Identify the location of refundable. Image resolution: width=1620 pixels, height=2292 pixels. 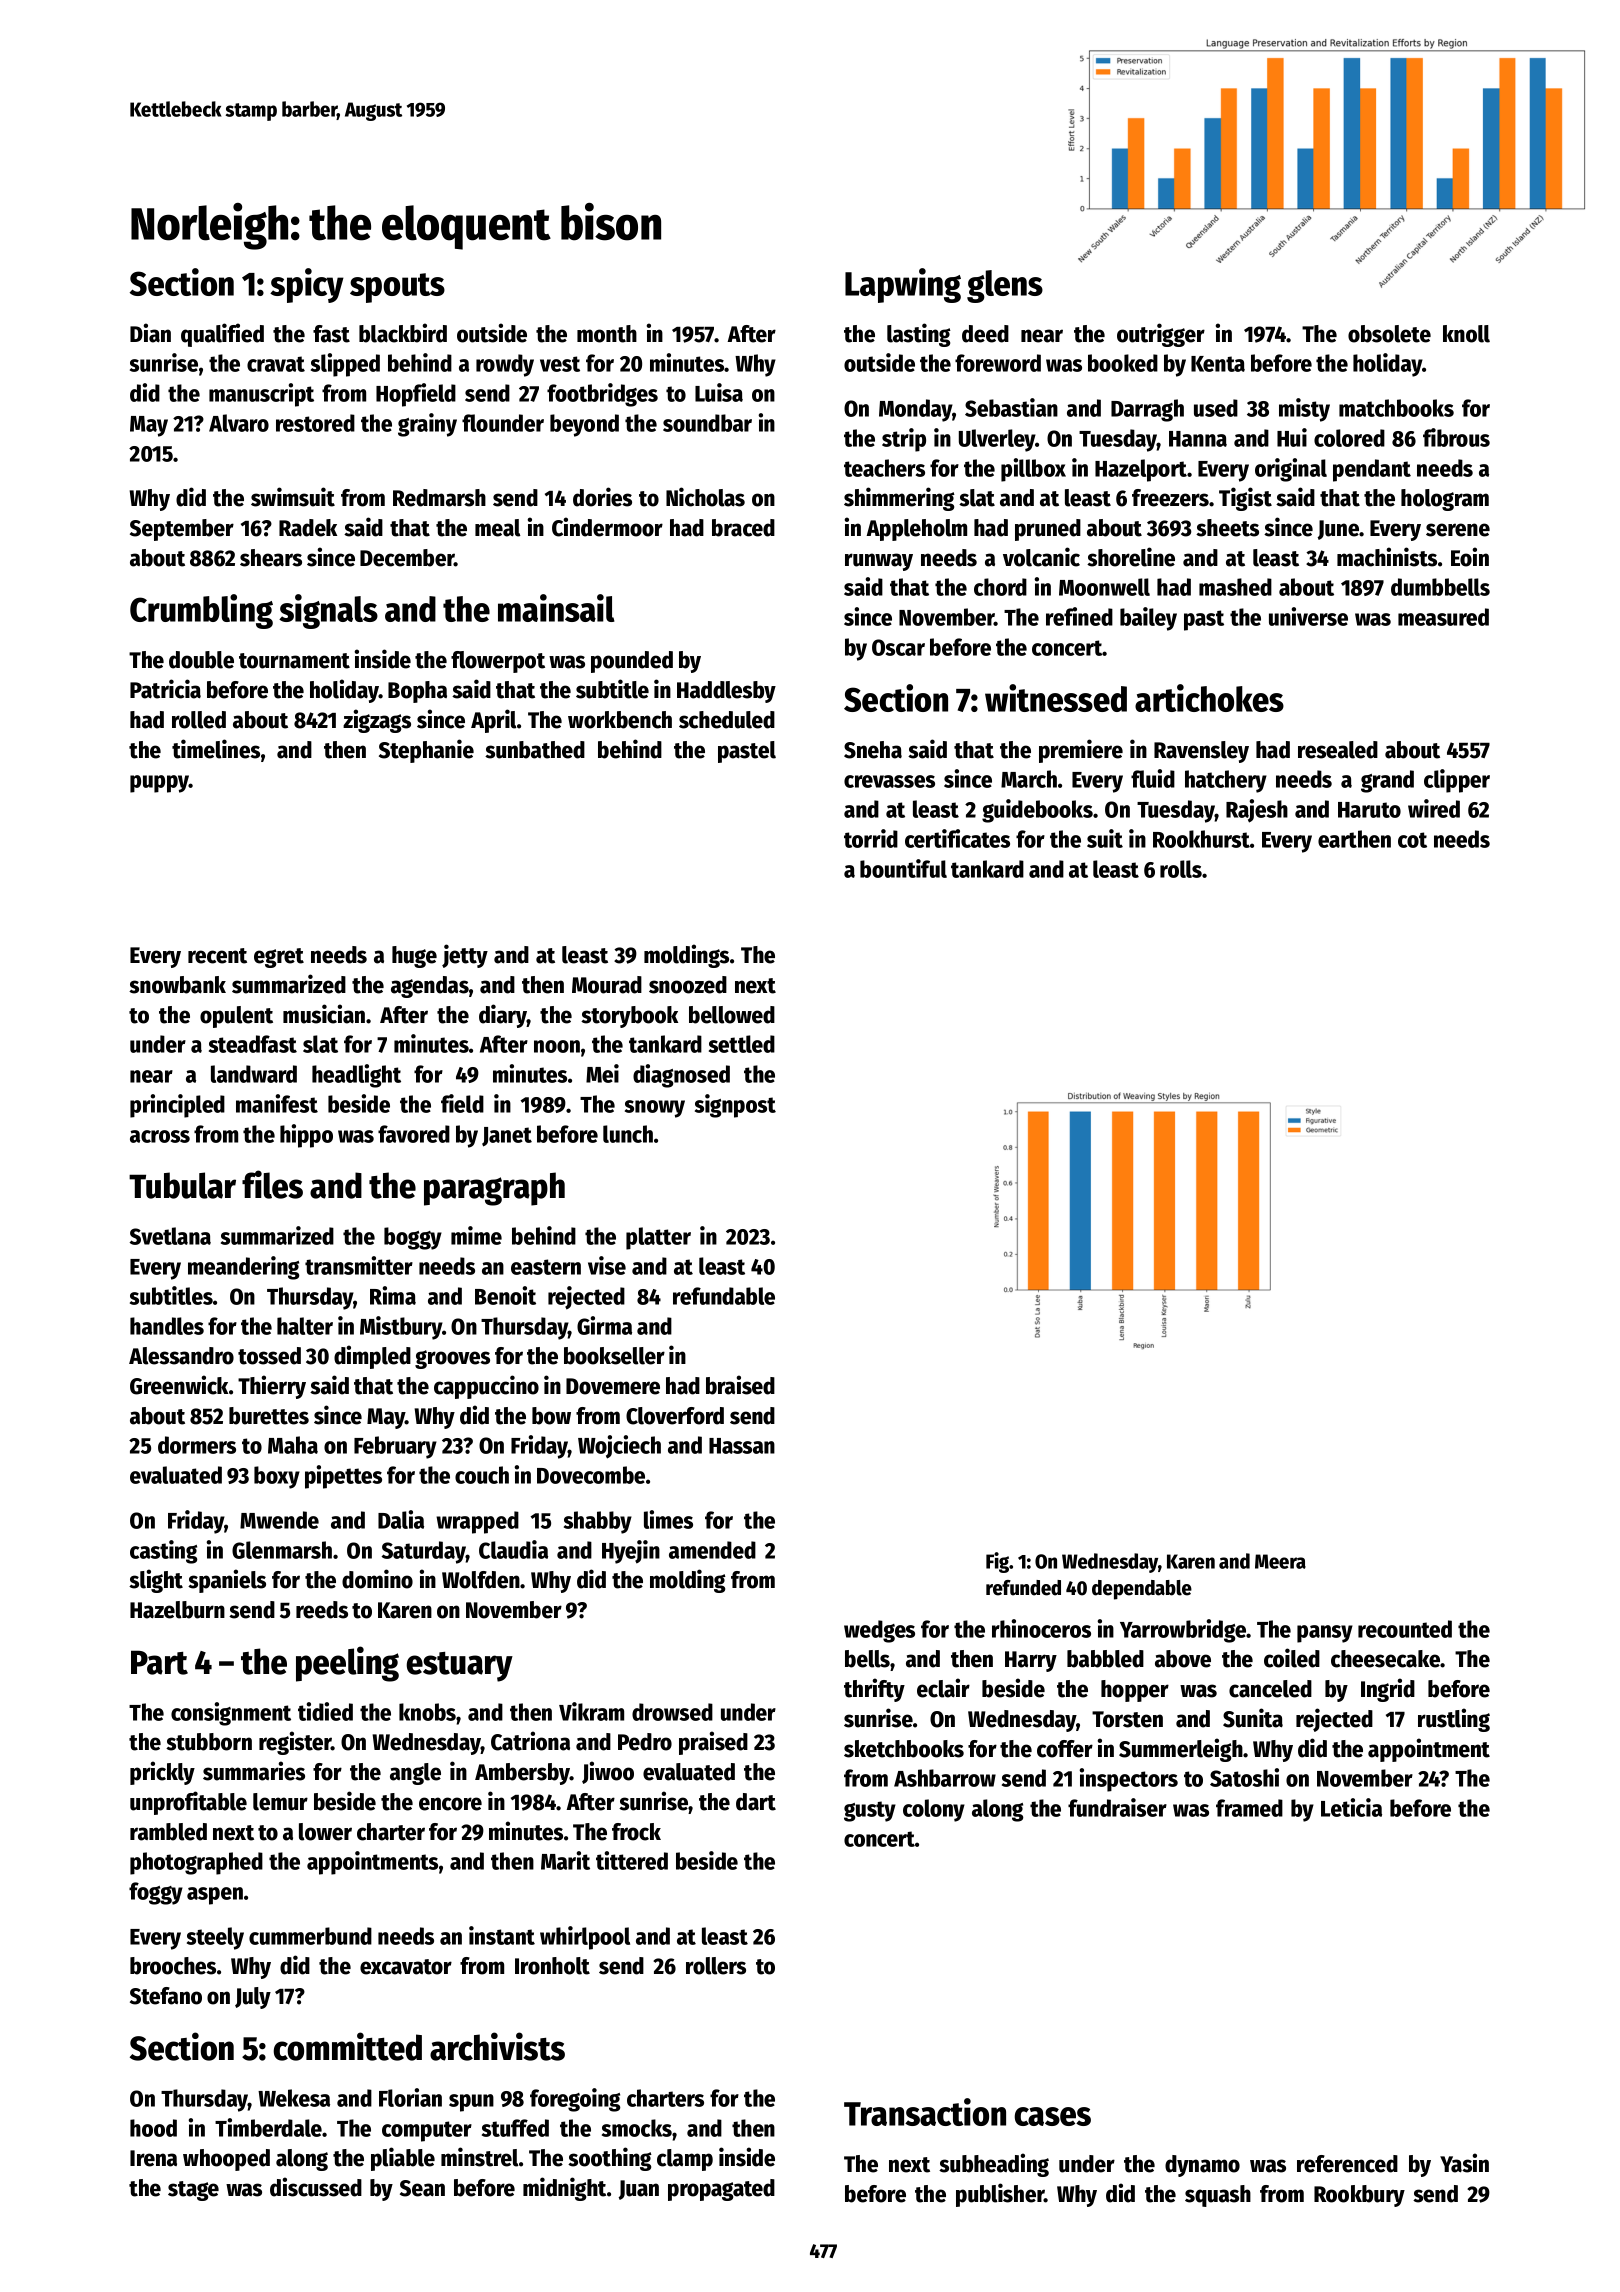
(724, 1296).
